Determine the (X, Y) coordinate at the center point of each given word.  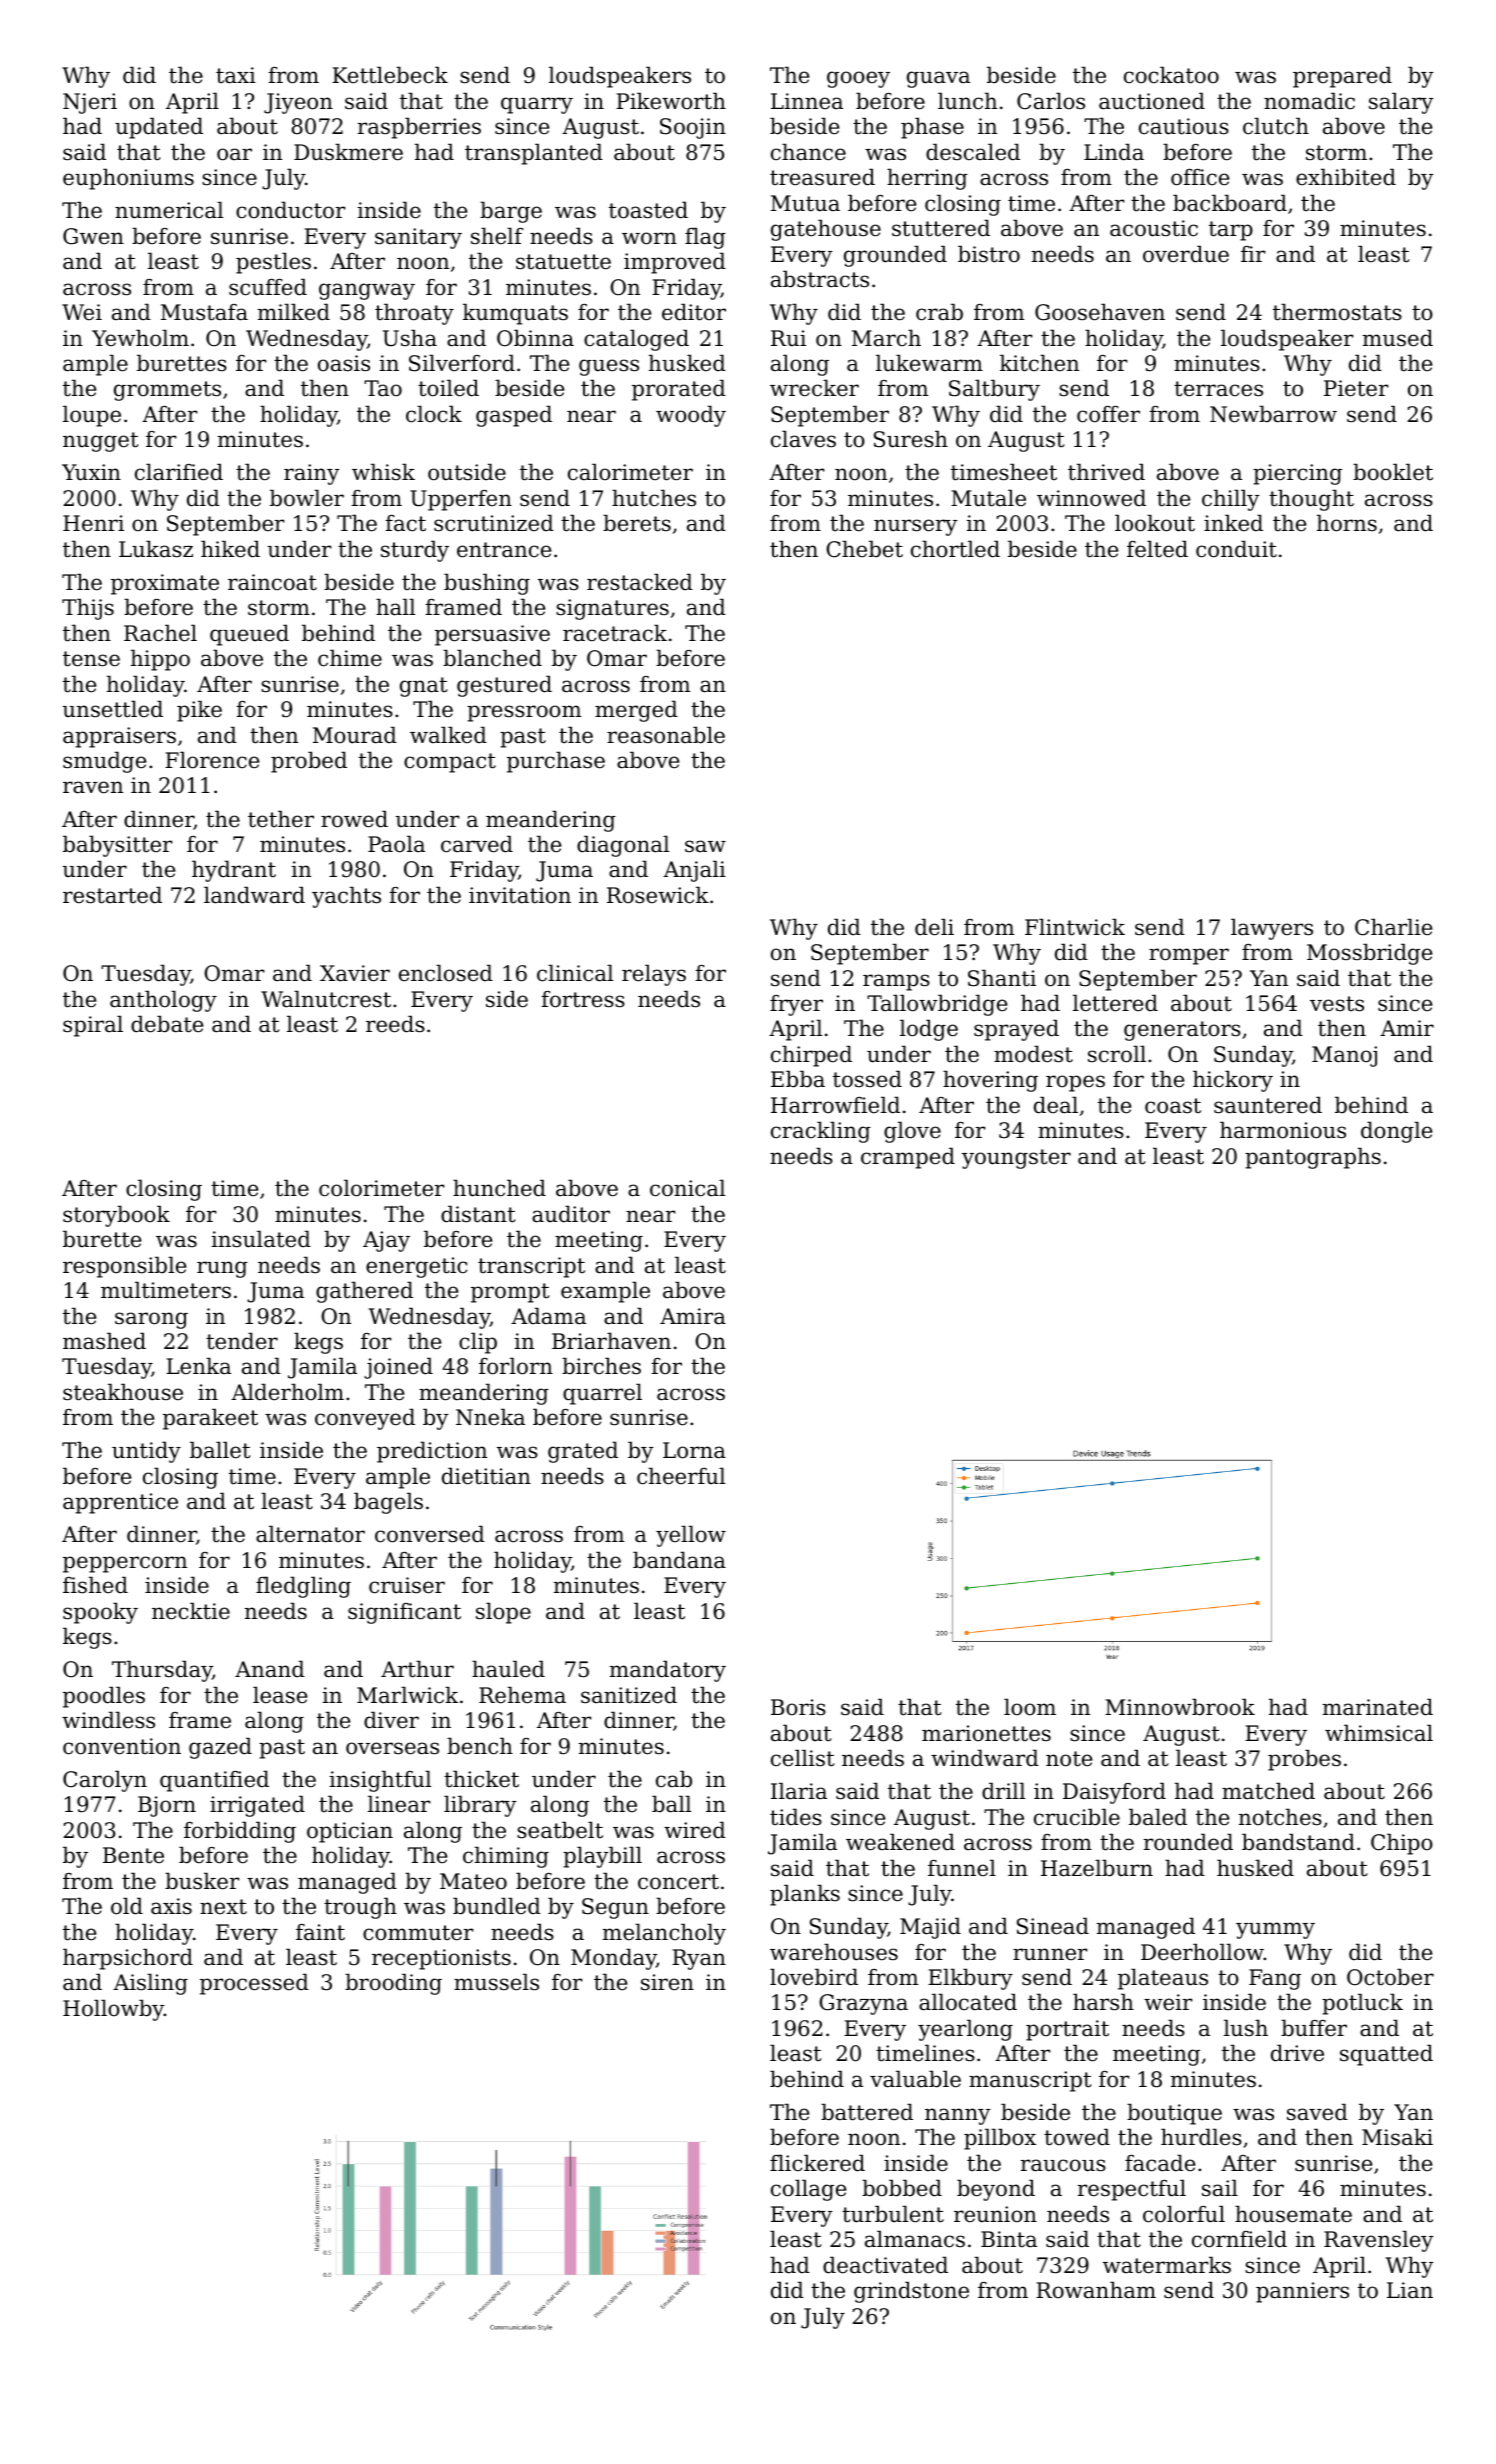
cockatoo (1171, 75)
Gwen (93, 236)
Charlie (1393, 927)
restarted (112, 895)
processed (254, 1984)
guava (938, 79)
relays (654, 975)
